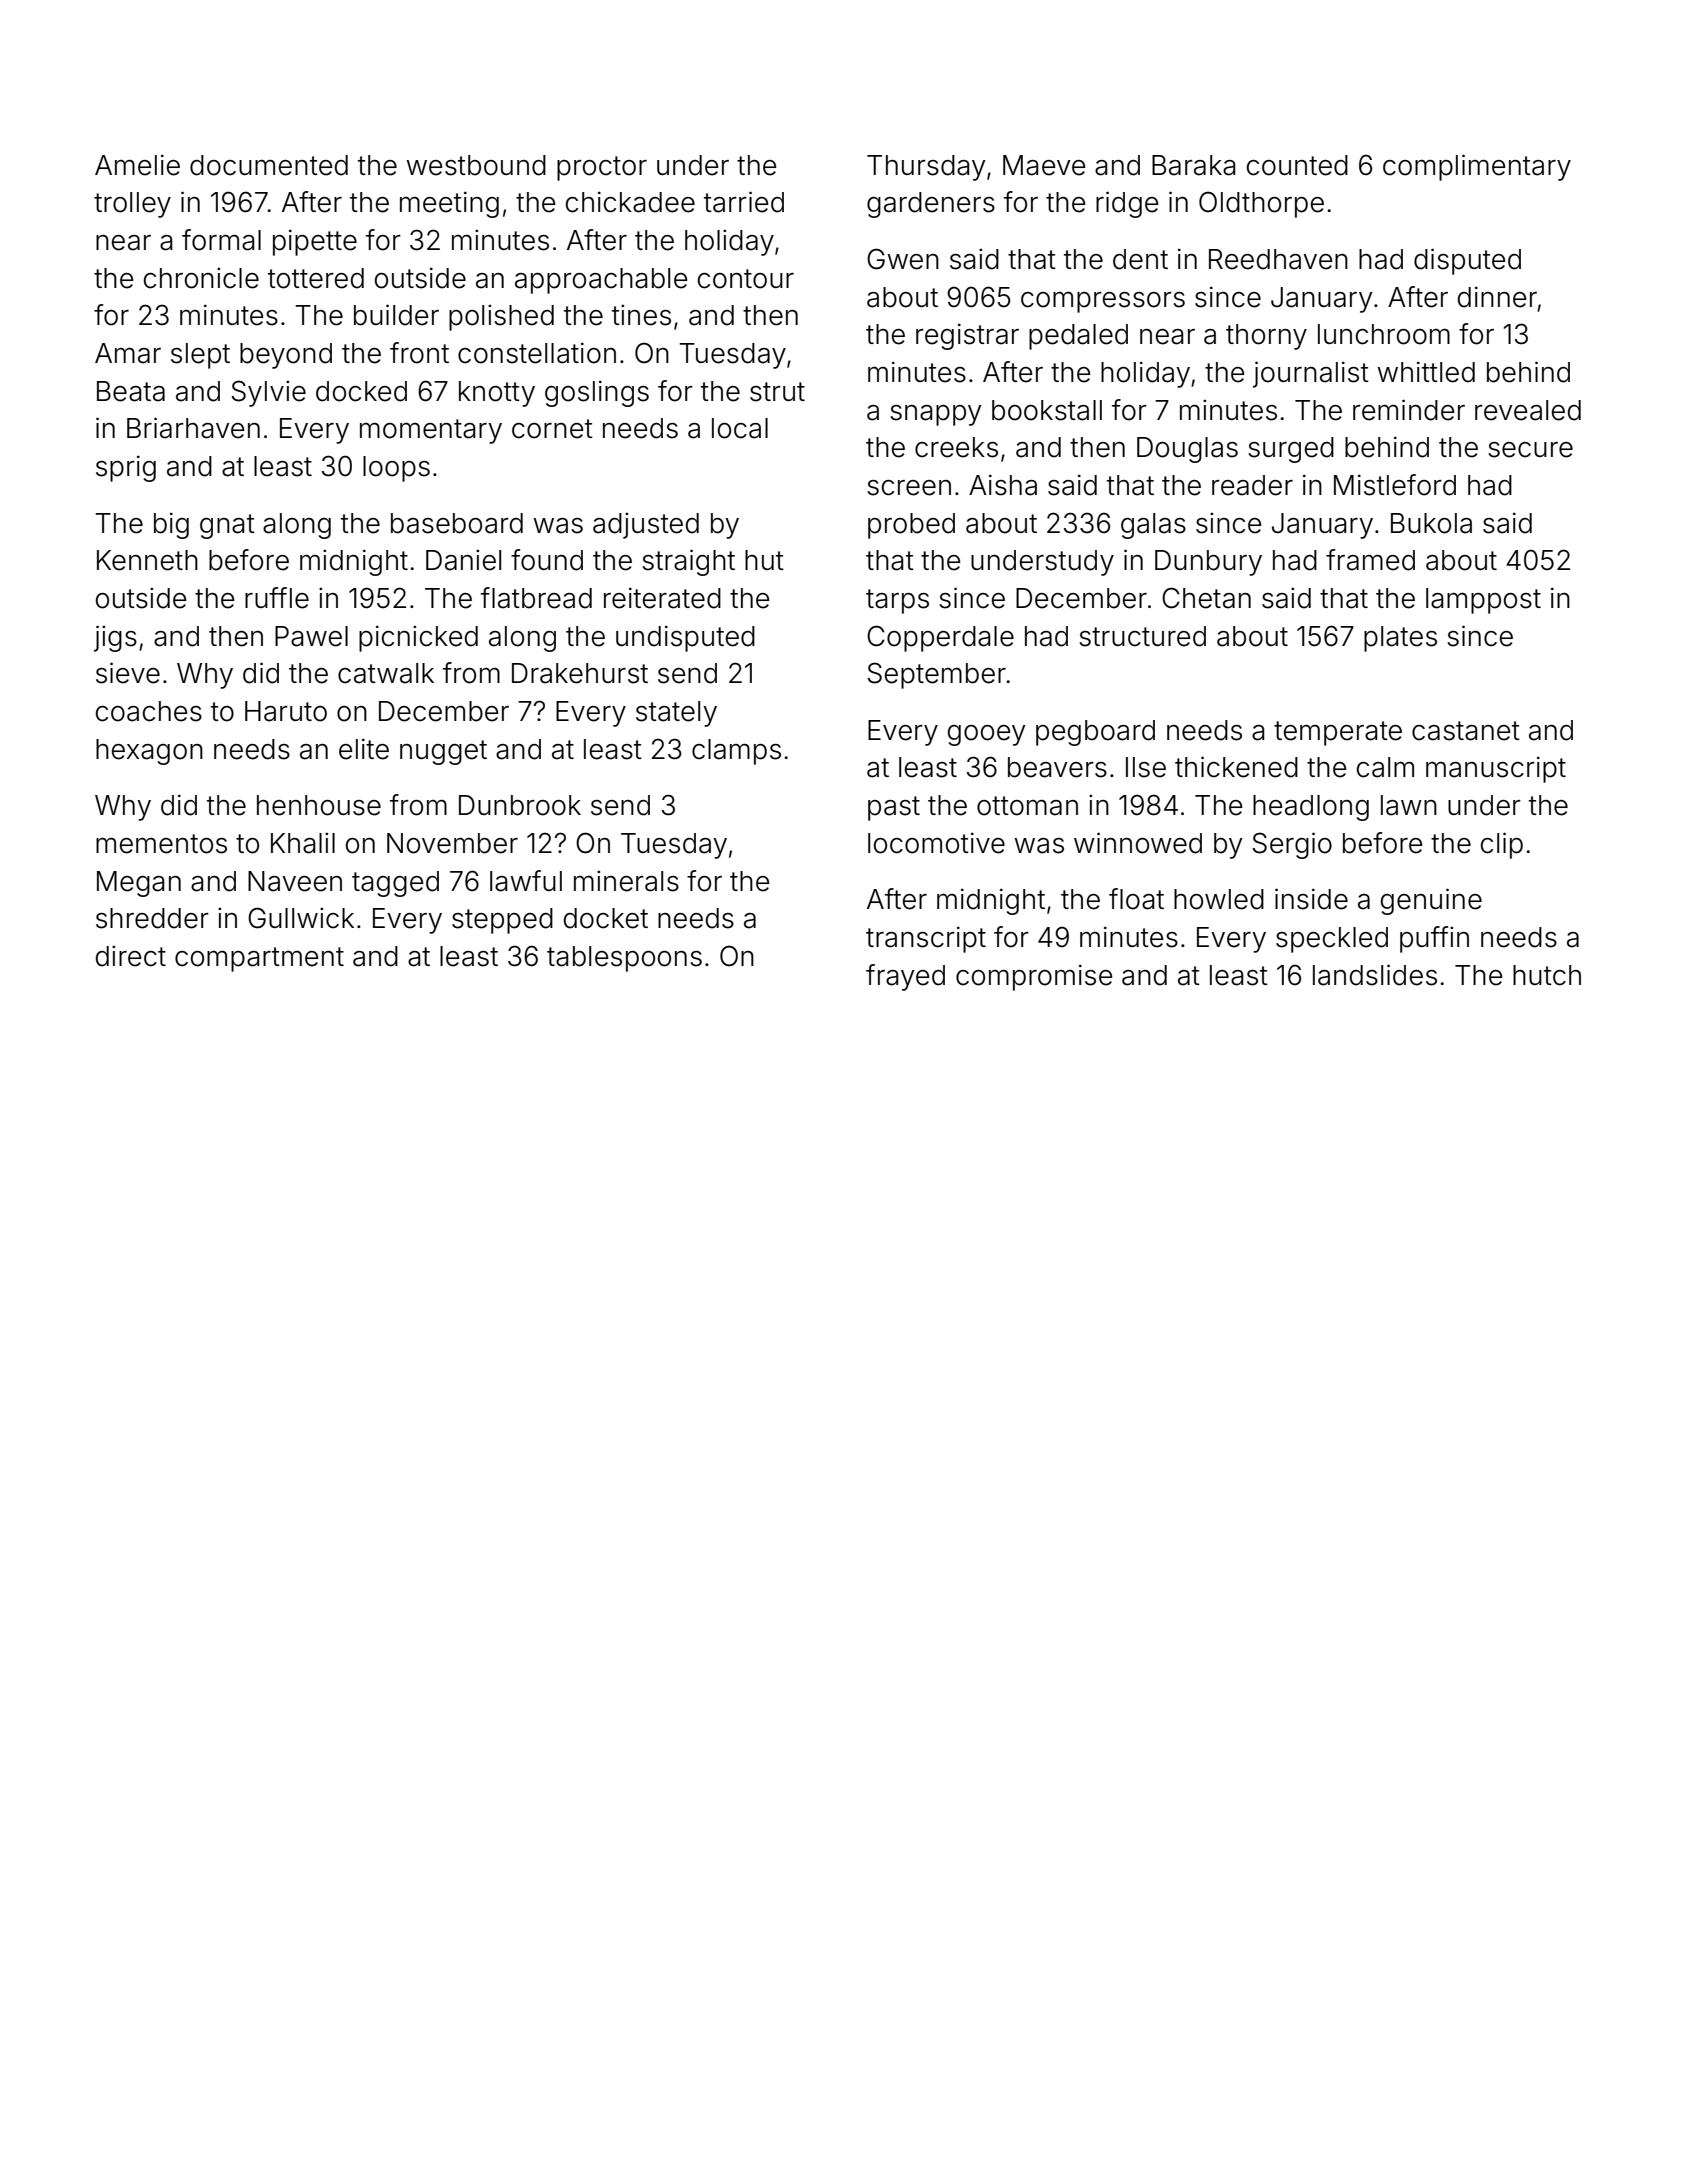 This screenshot has height=2178, width=1683. What do you see at coordinates (911, 526) in the screenshot?
I see `probed` at bounding box center [911, 526].
